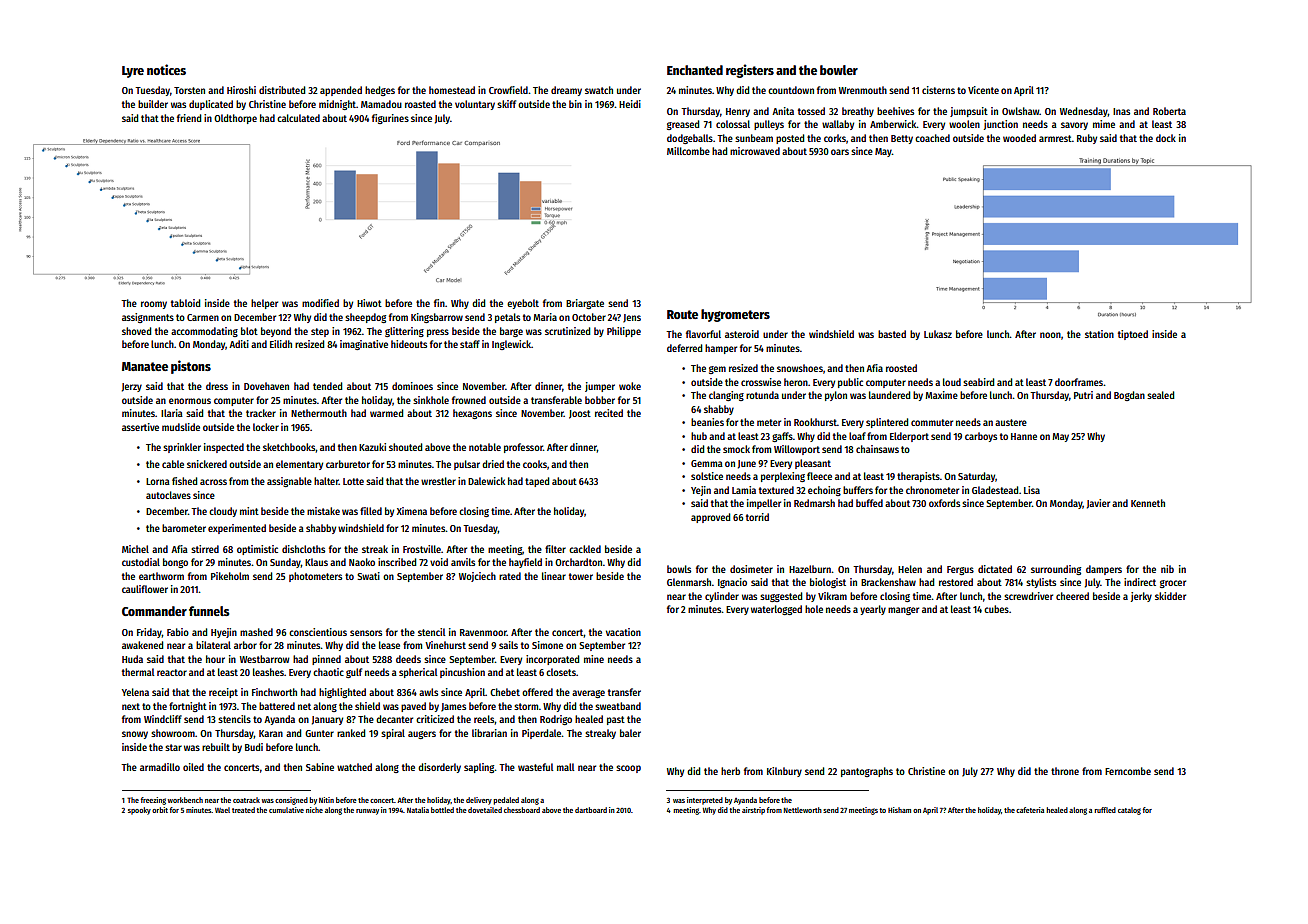 This document has height=924, width=1308. Describe the element at coordinates (139, 811) in the document. I see `spooky` at that location.
